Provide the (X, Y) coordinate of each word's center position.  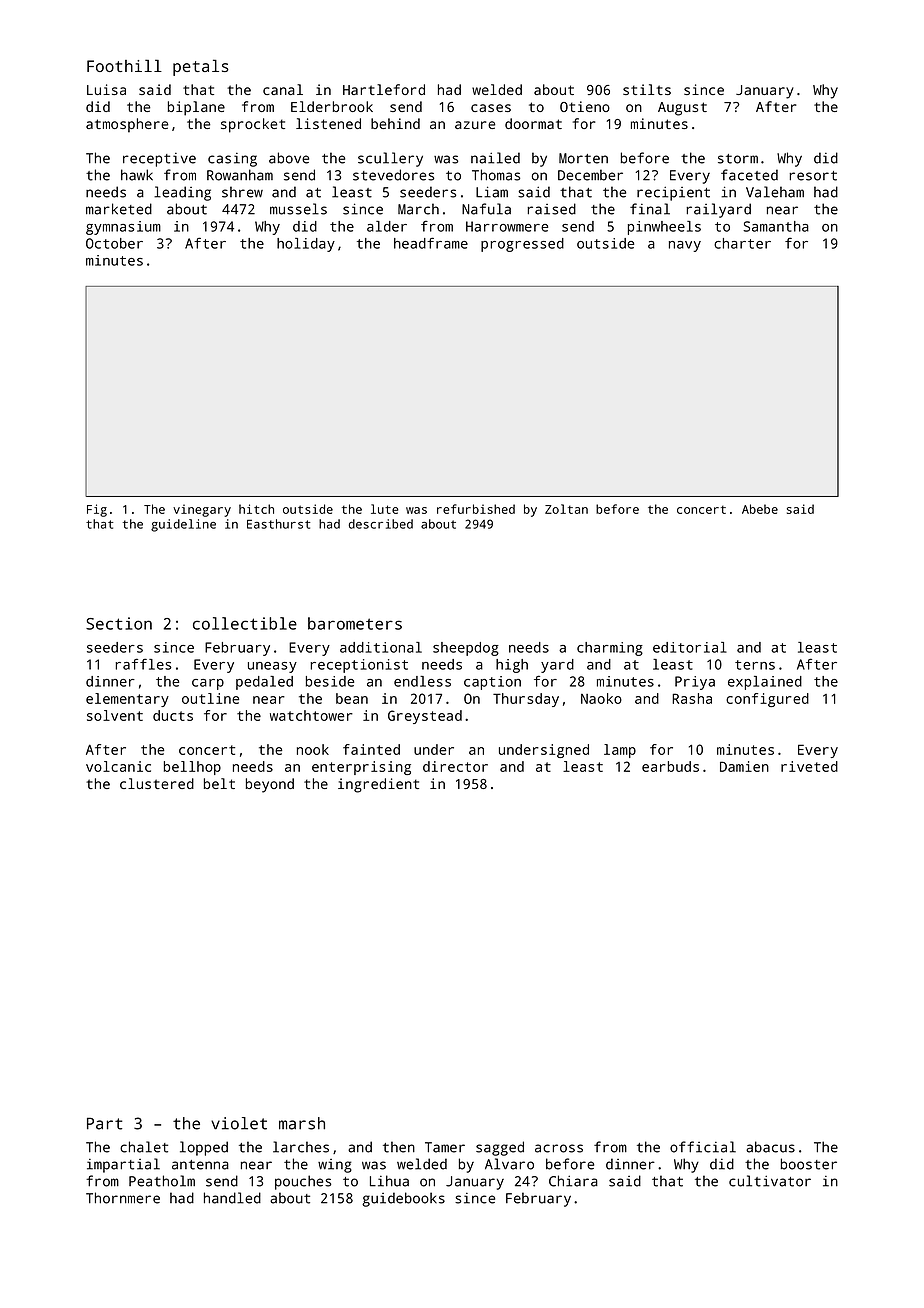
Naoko (601, 698)
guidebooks (403, 1199)
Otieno (585, 106)
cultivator (770, 1181)
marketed (119, 209)
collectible (245, 623)
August (682, 109)
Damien (744, 766)
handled (232, 1198)
